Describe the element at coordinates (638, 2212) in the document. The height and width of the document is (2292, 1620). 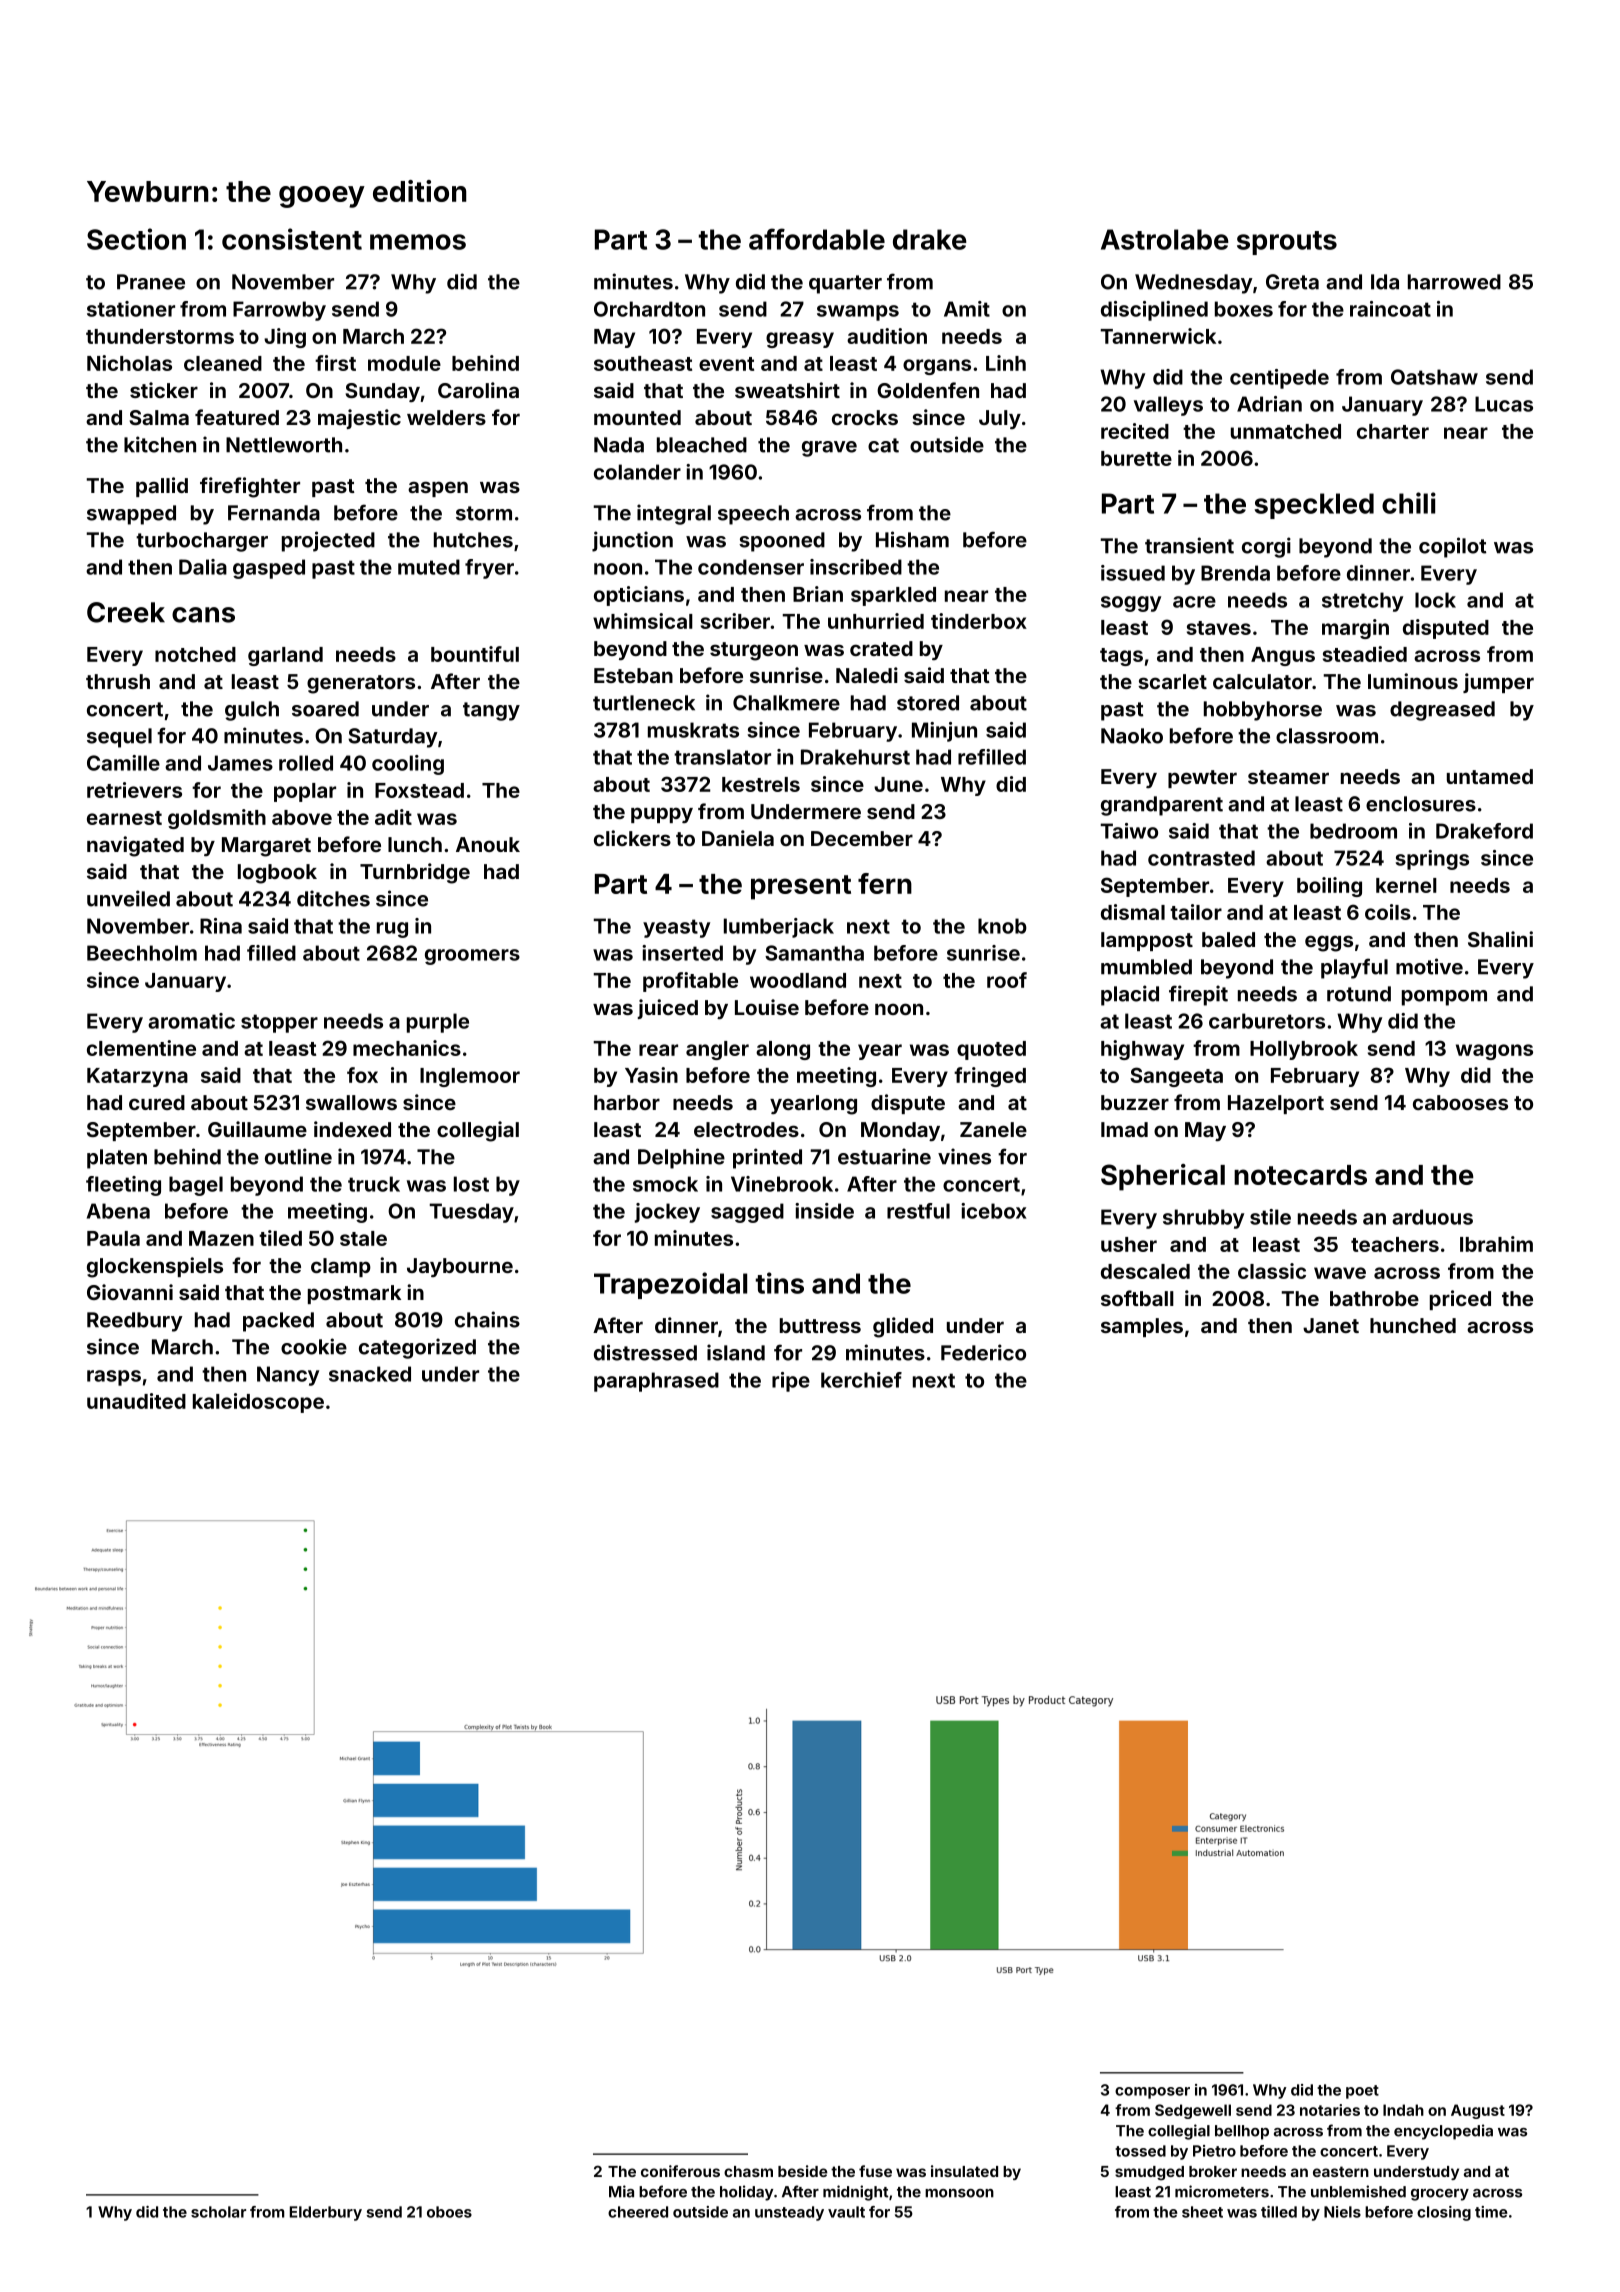
I see `cheered` at that location.
